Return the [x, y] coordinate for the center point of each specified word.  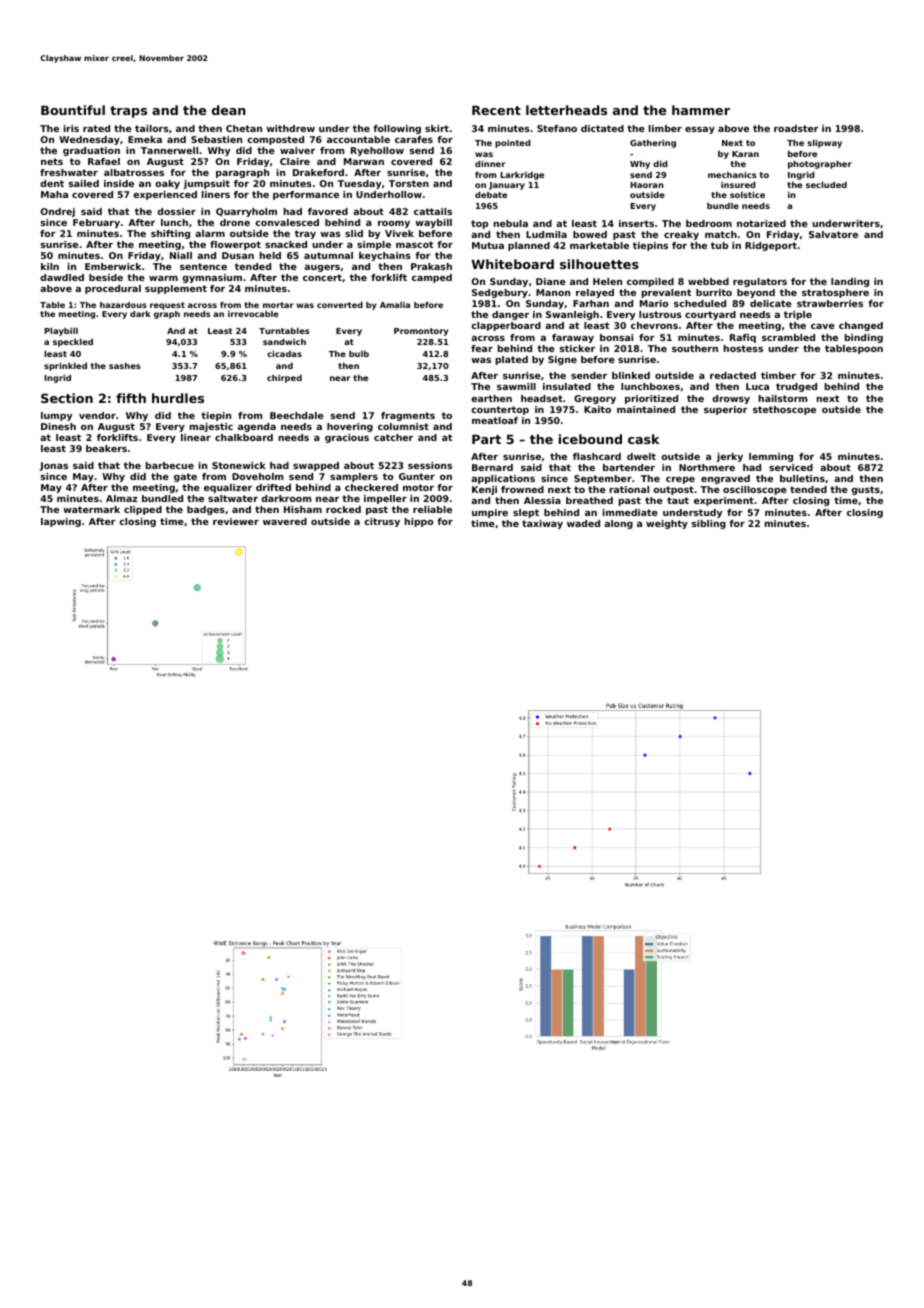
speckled [73, 342]
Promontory [421, 332]
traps [128, 112]
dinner [490, 163]
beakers [106, 448]
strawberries [830, 303]
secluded [826, 184]
